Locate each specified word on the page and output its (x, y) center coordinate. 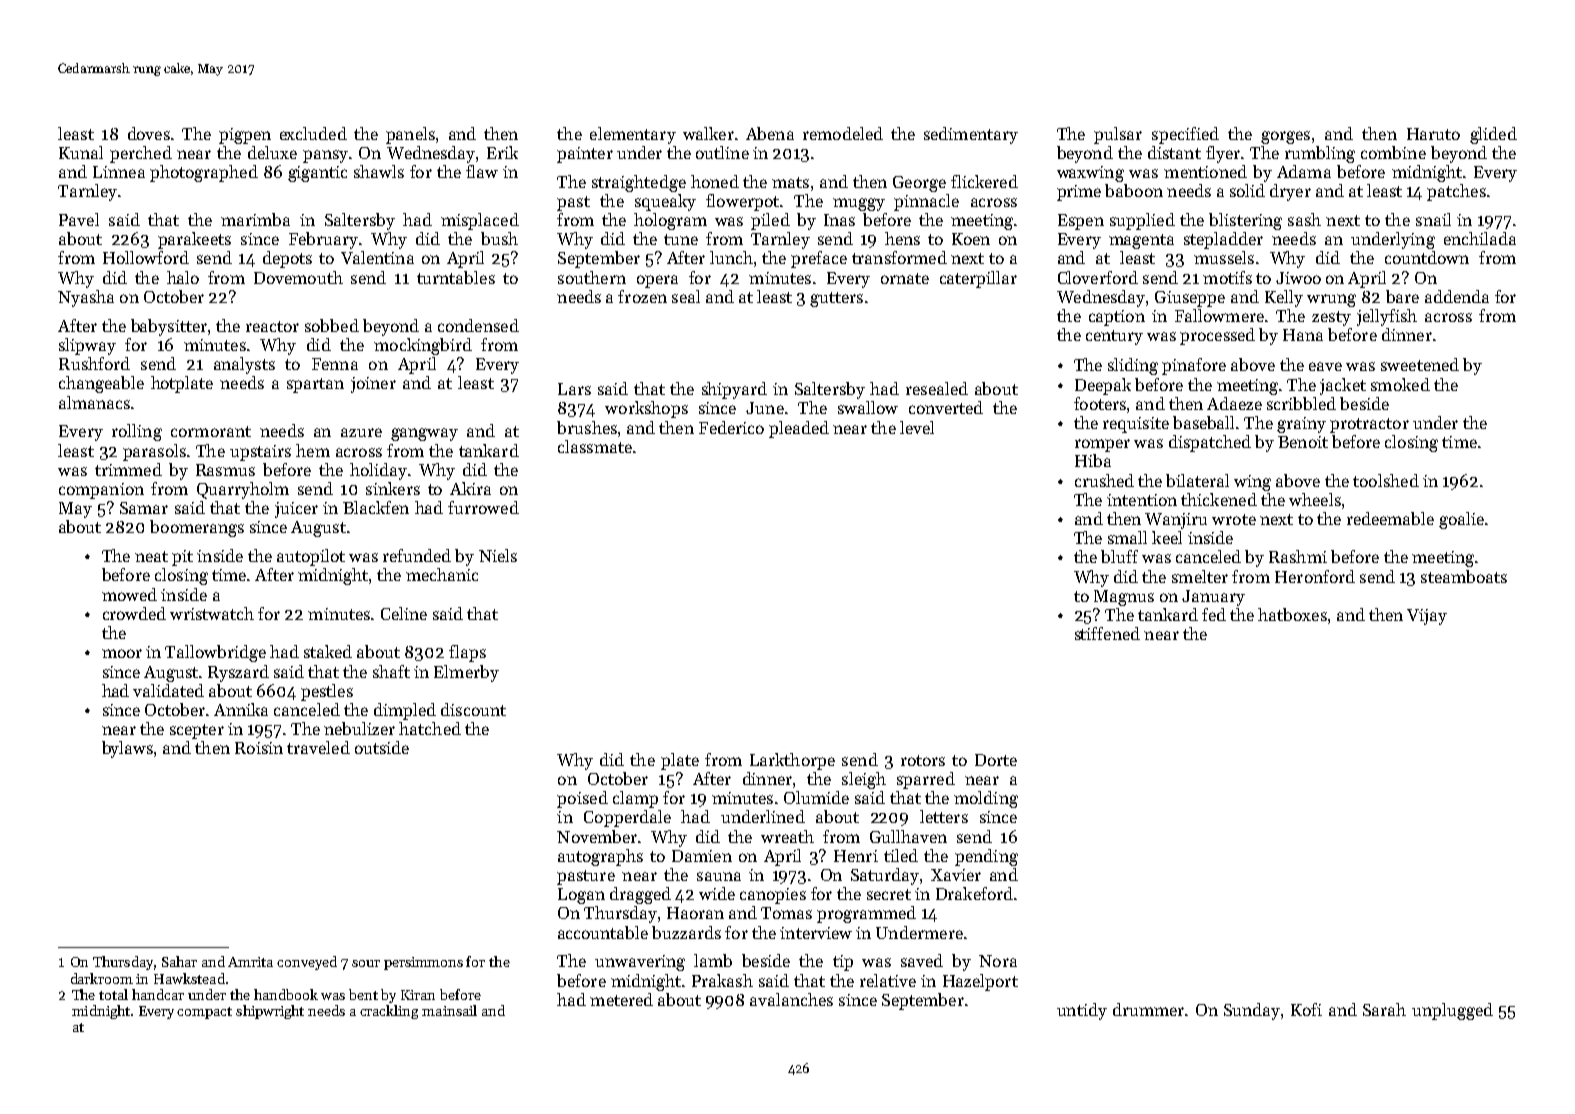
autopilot (311, 557)
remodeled (843, 133)
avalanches (791, 999)
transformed (899, 257)
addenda (1457, 296)
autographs (600, 857)
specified (1185, 135)
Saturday (885, 876)
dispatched (1210, 443)
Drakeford (974, 893)
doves (149, 133)
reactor (272, 326)
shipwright (270, 1012)
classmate (595, 446)
